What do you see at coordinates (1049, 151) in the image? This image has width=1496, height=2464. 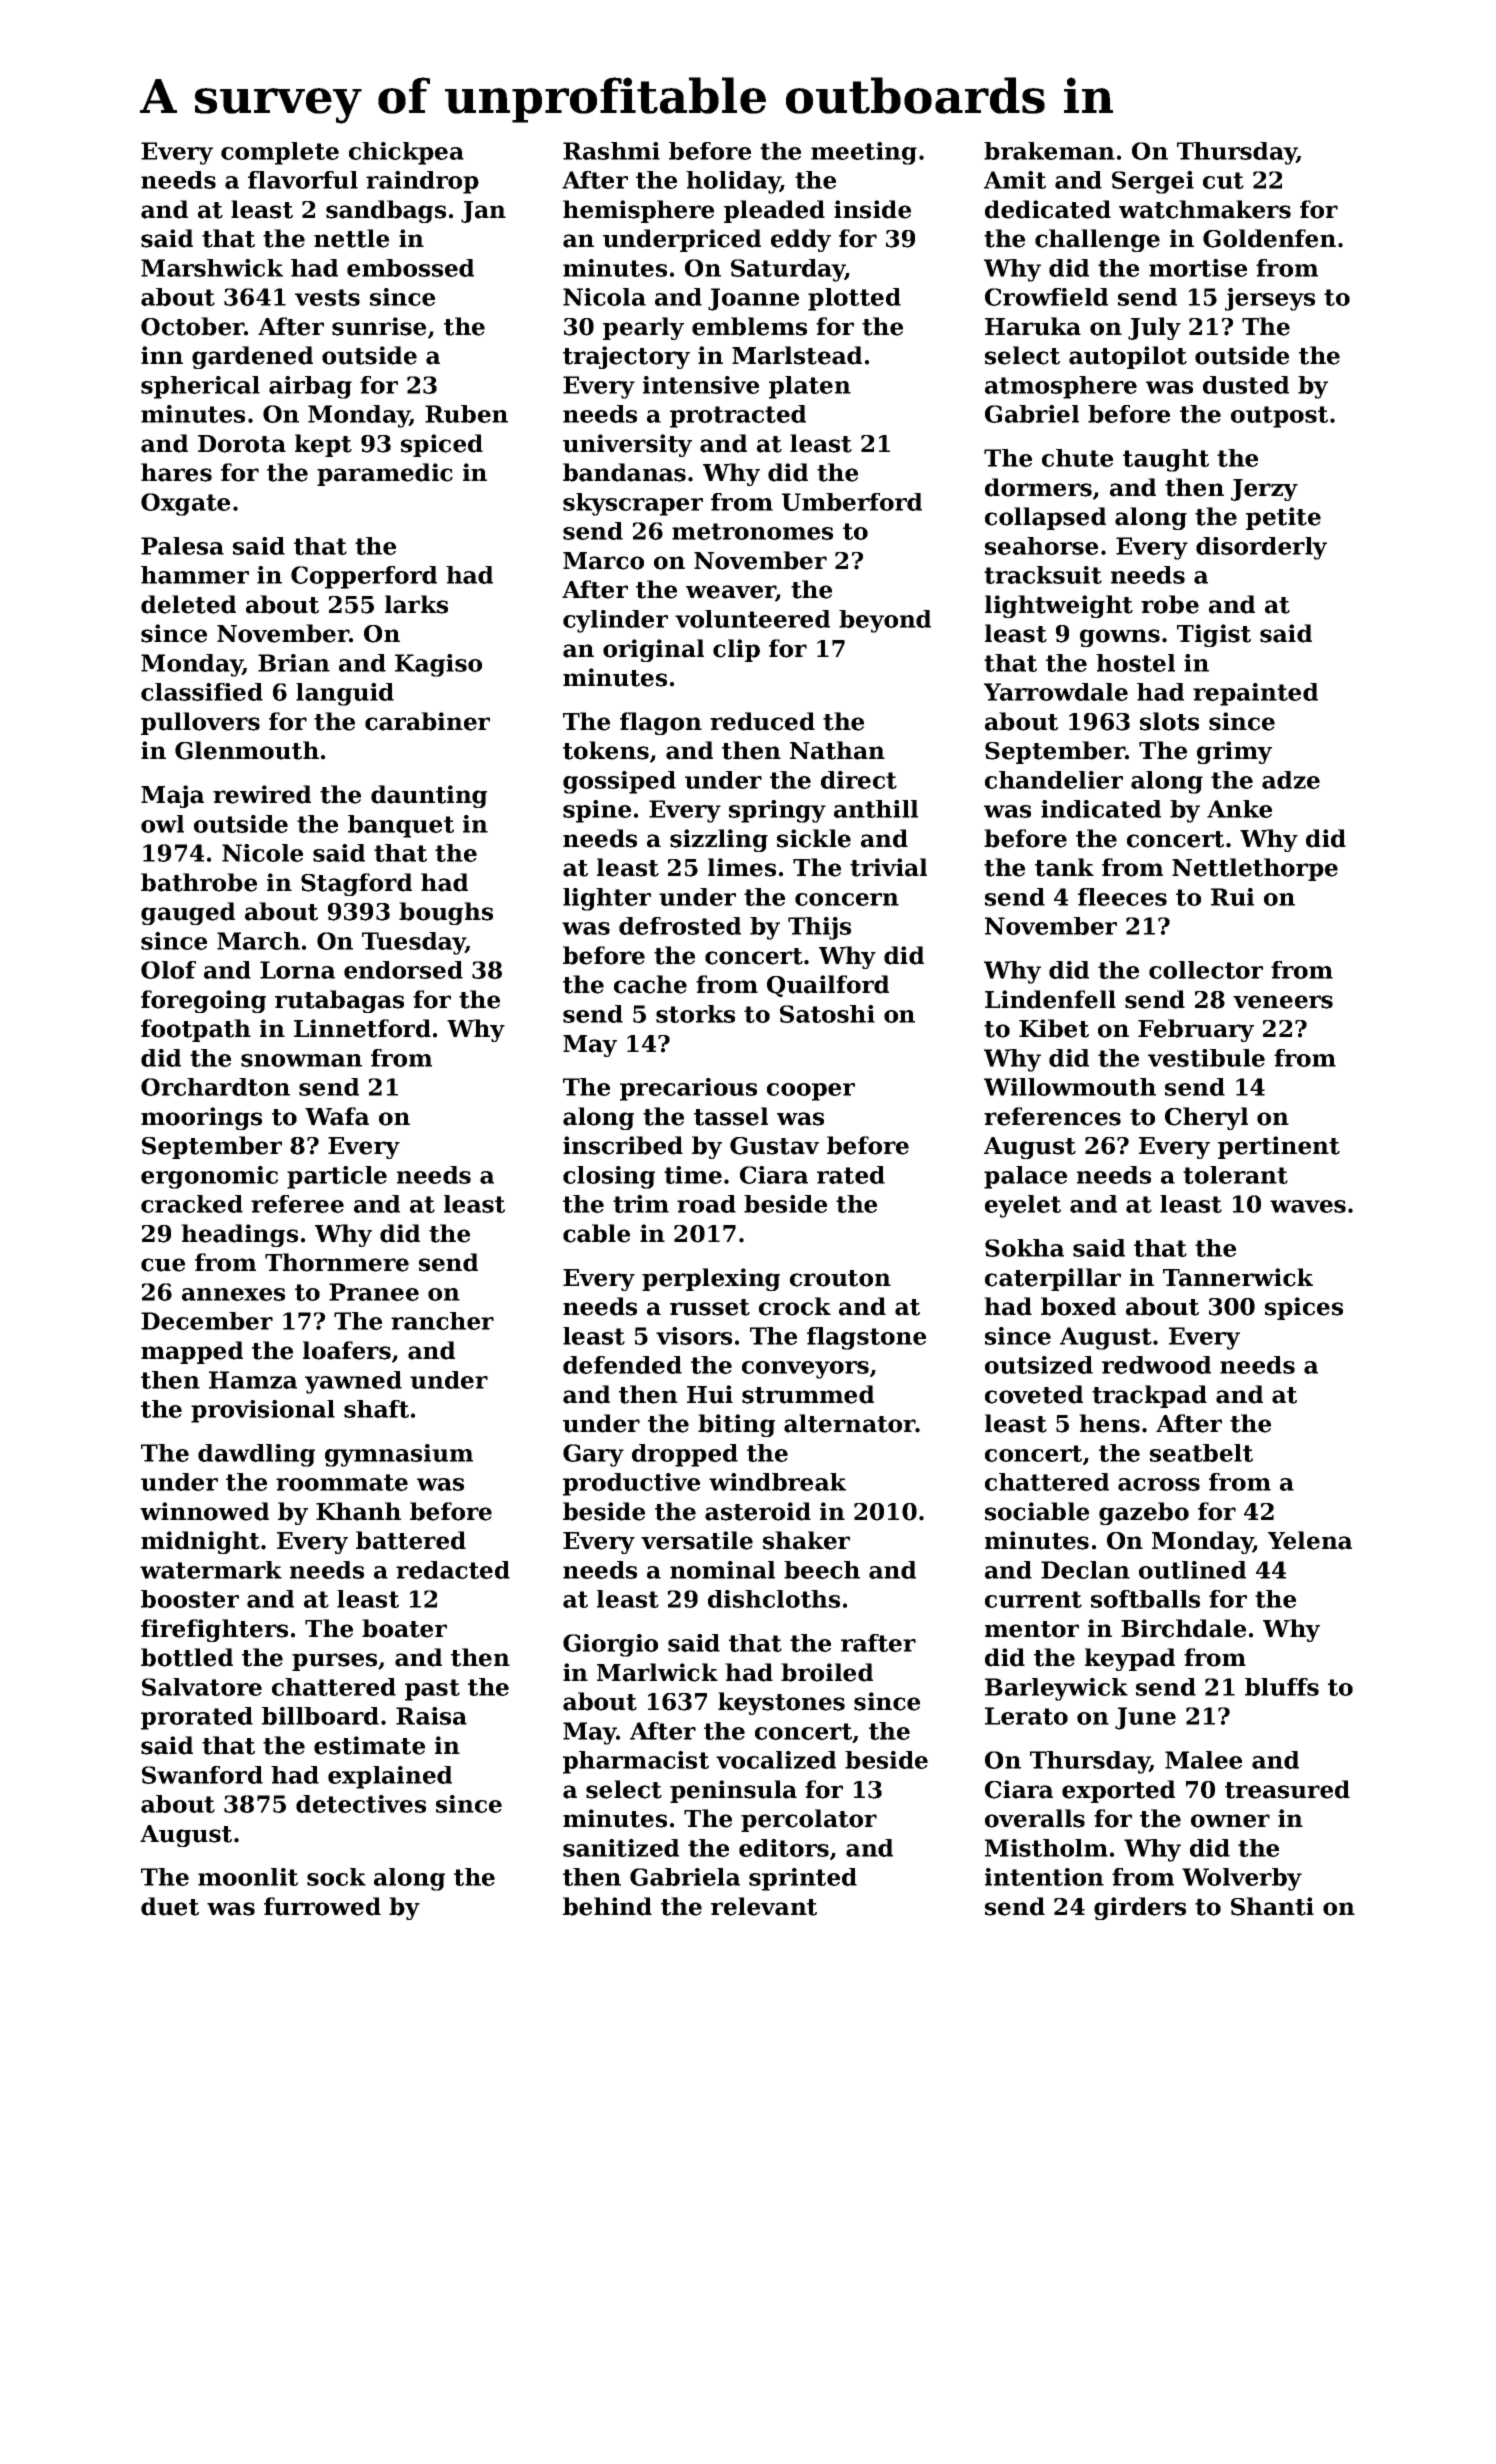 I see `brakeman` at bounding box center [1049, 151].
